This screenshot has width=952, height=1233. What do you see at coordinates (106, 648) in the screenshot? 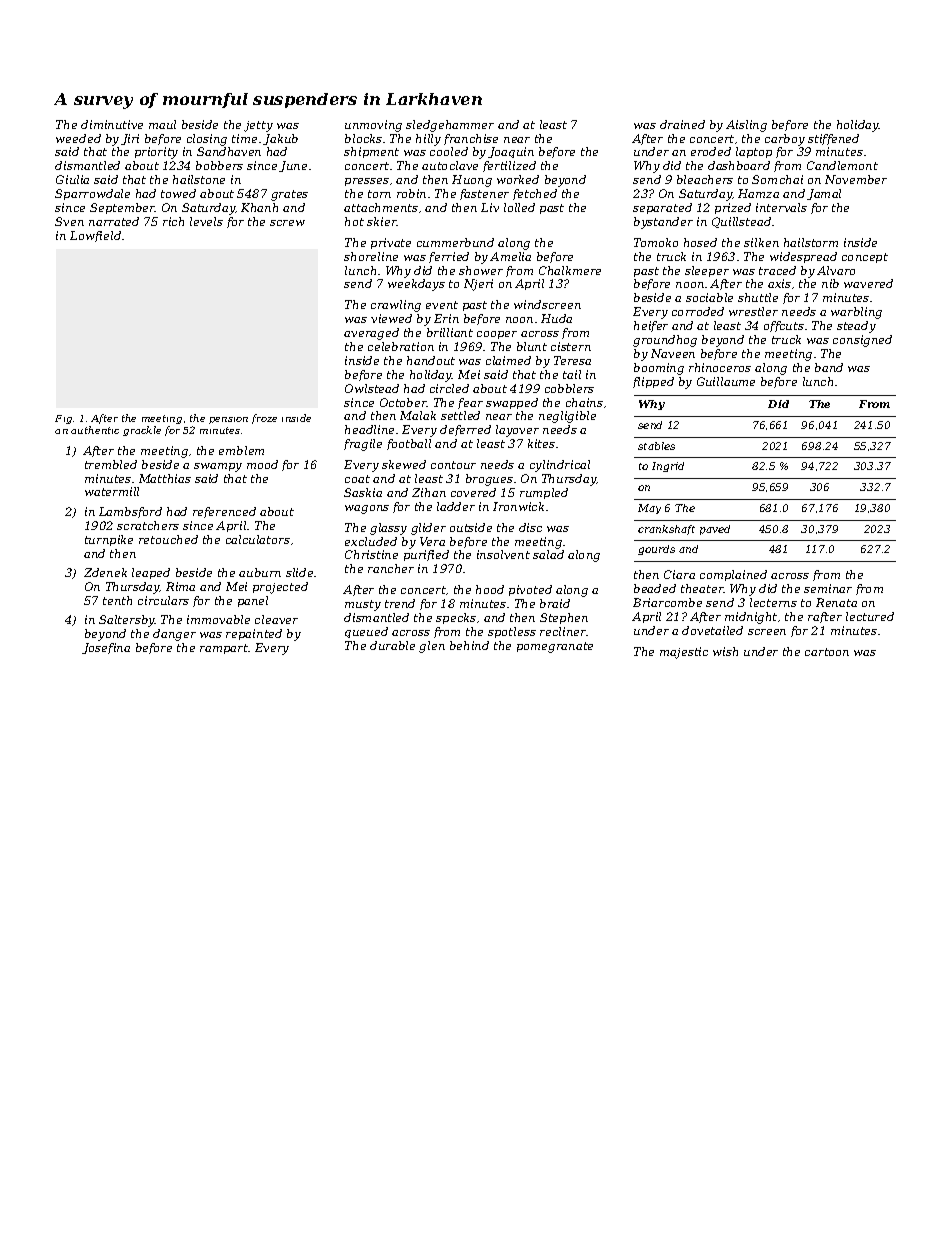
I see `Josefina` at bounding box center [106, 648].
